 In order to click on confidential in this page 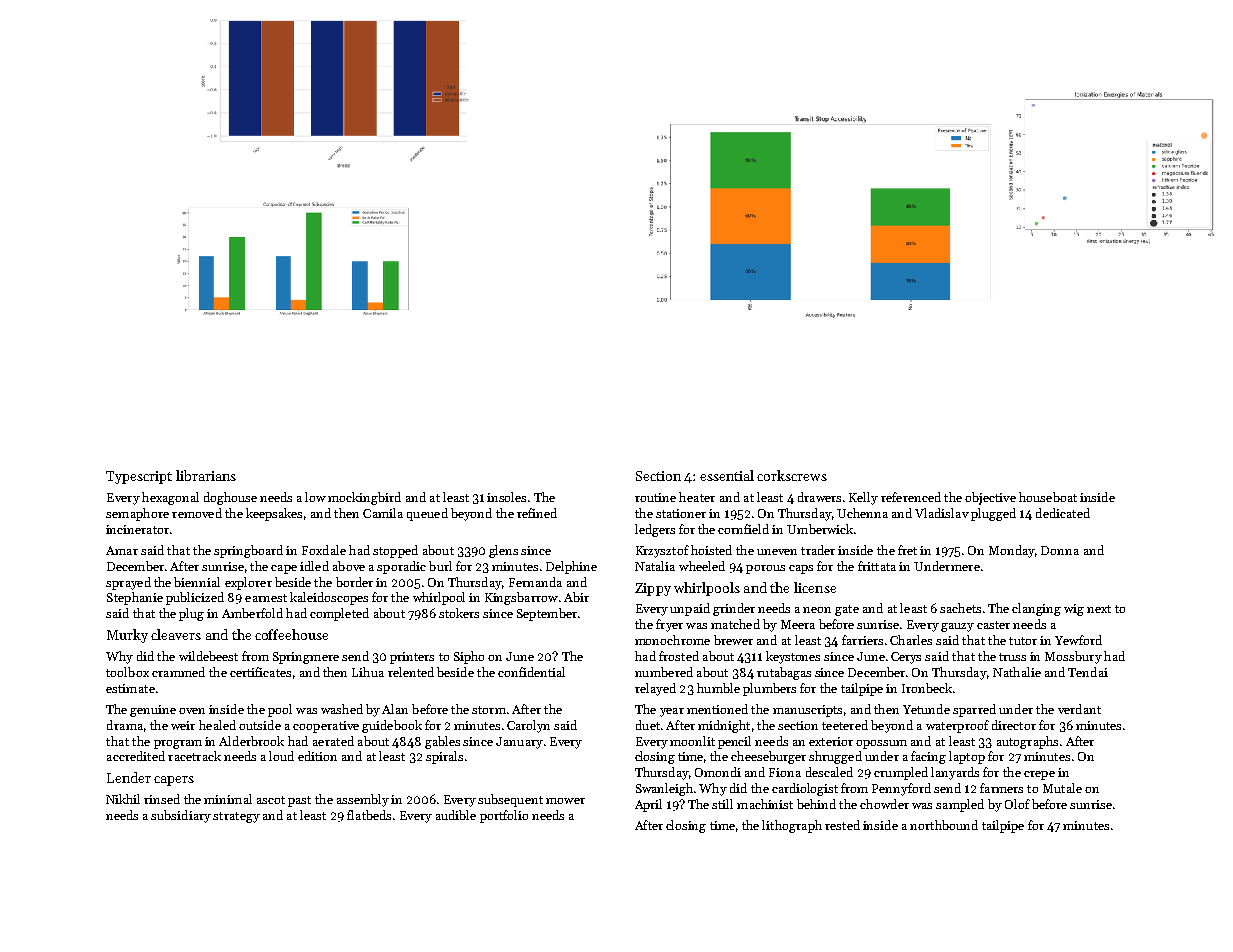, I will do `click(531, 672)`.
